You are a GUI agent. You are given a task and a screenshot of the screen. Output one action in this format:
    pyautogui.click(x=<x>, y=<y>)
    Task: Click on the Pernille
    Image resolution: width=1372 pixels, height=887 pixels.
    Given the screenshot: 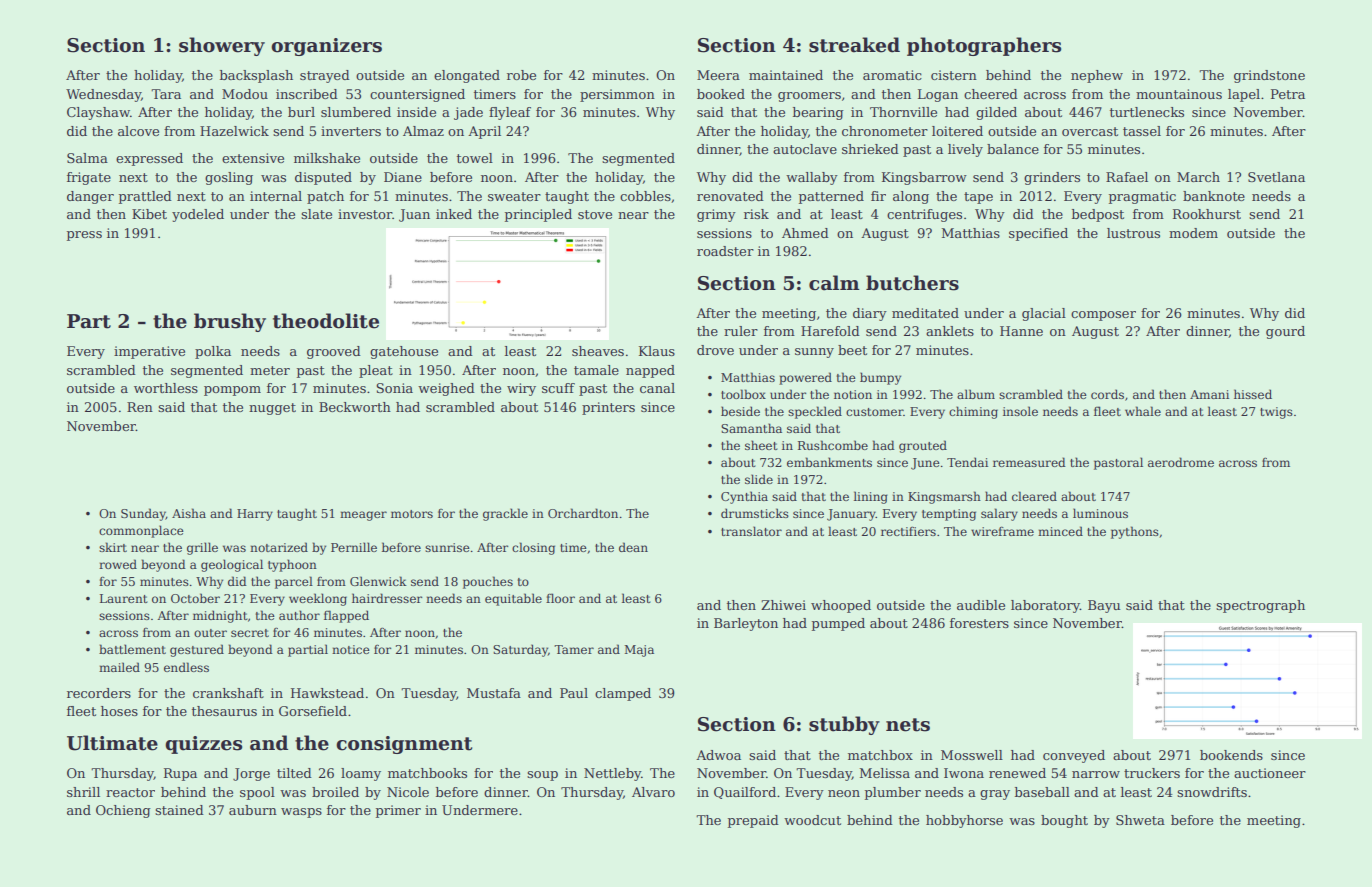 What is the action you would take?
    pyautogui.click(x=354, y=547)
